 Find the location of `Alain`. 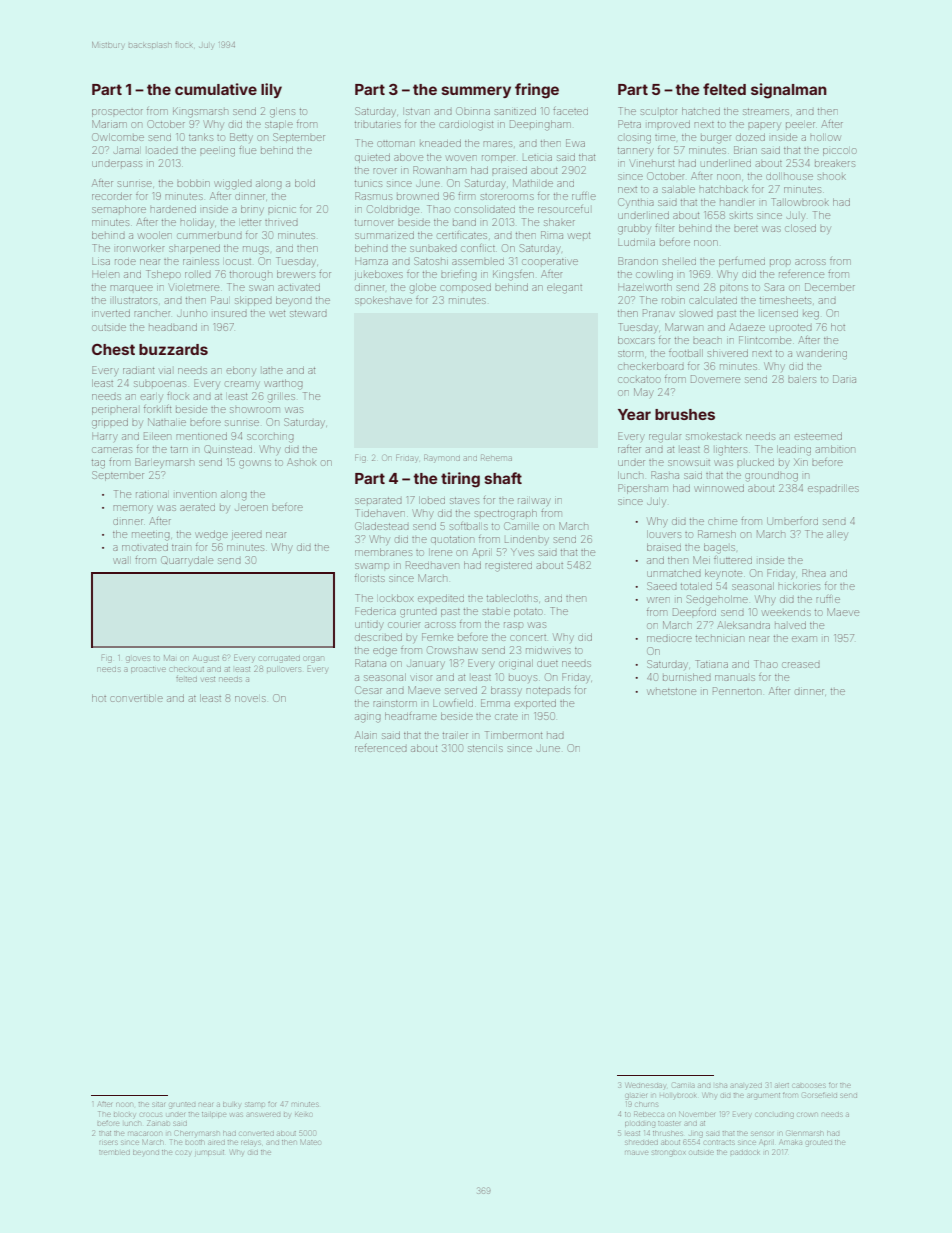

Alain is located at coordinates (365, 735).
